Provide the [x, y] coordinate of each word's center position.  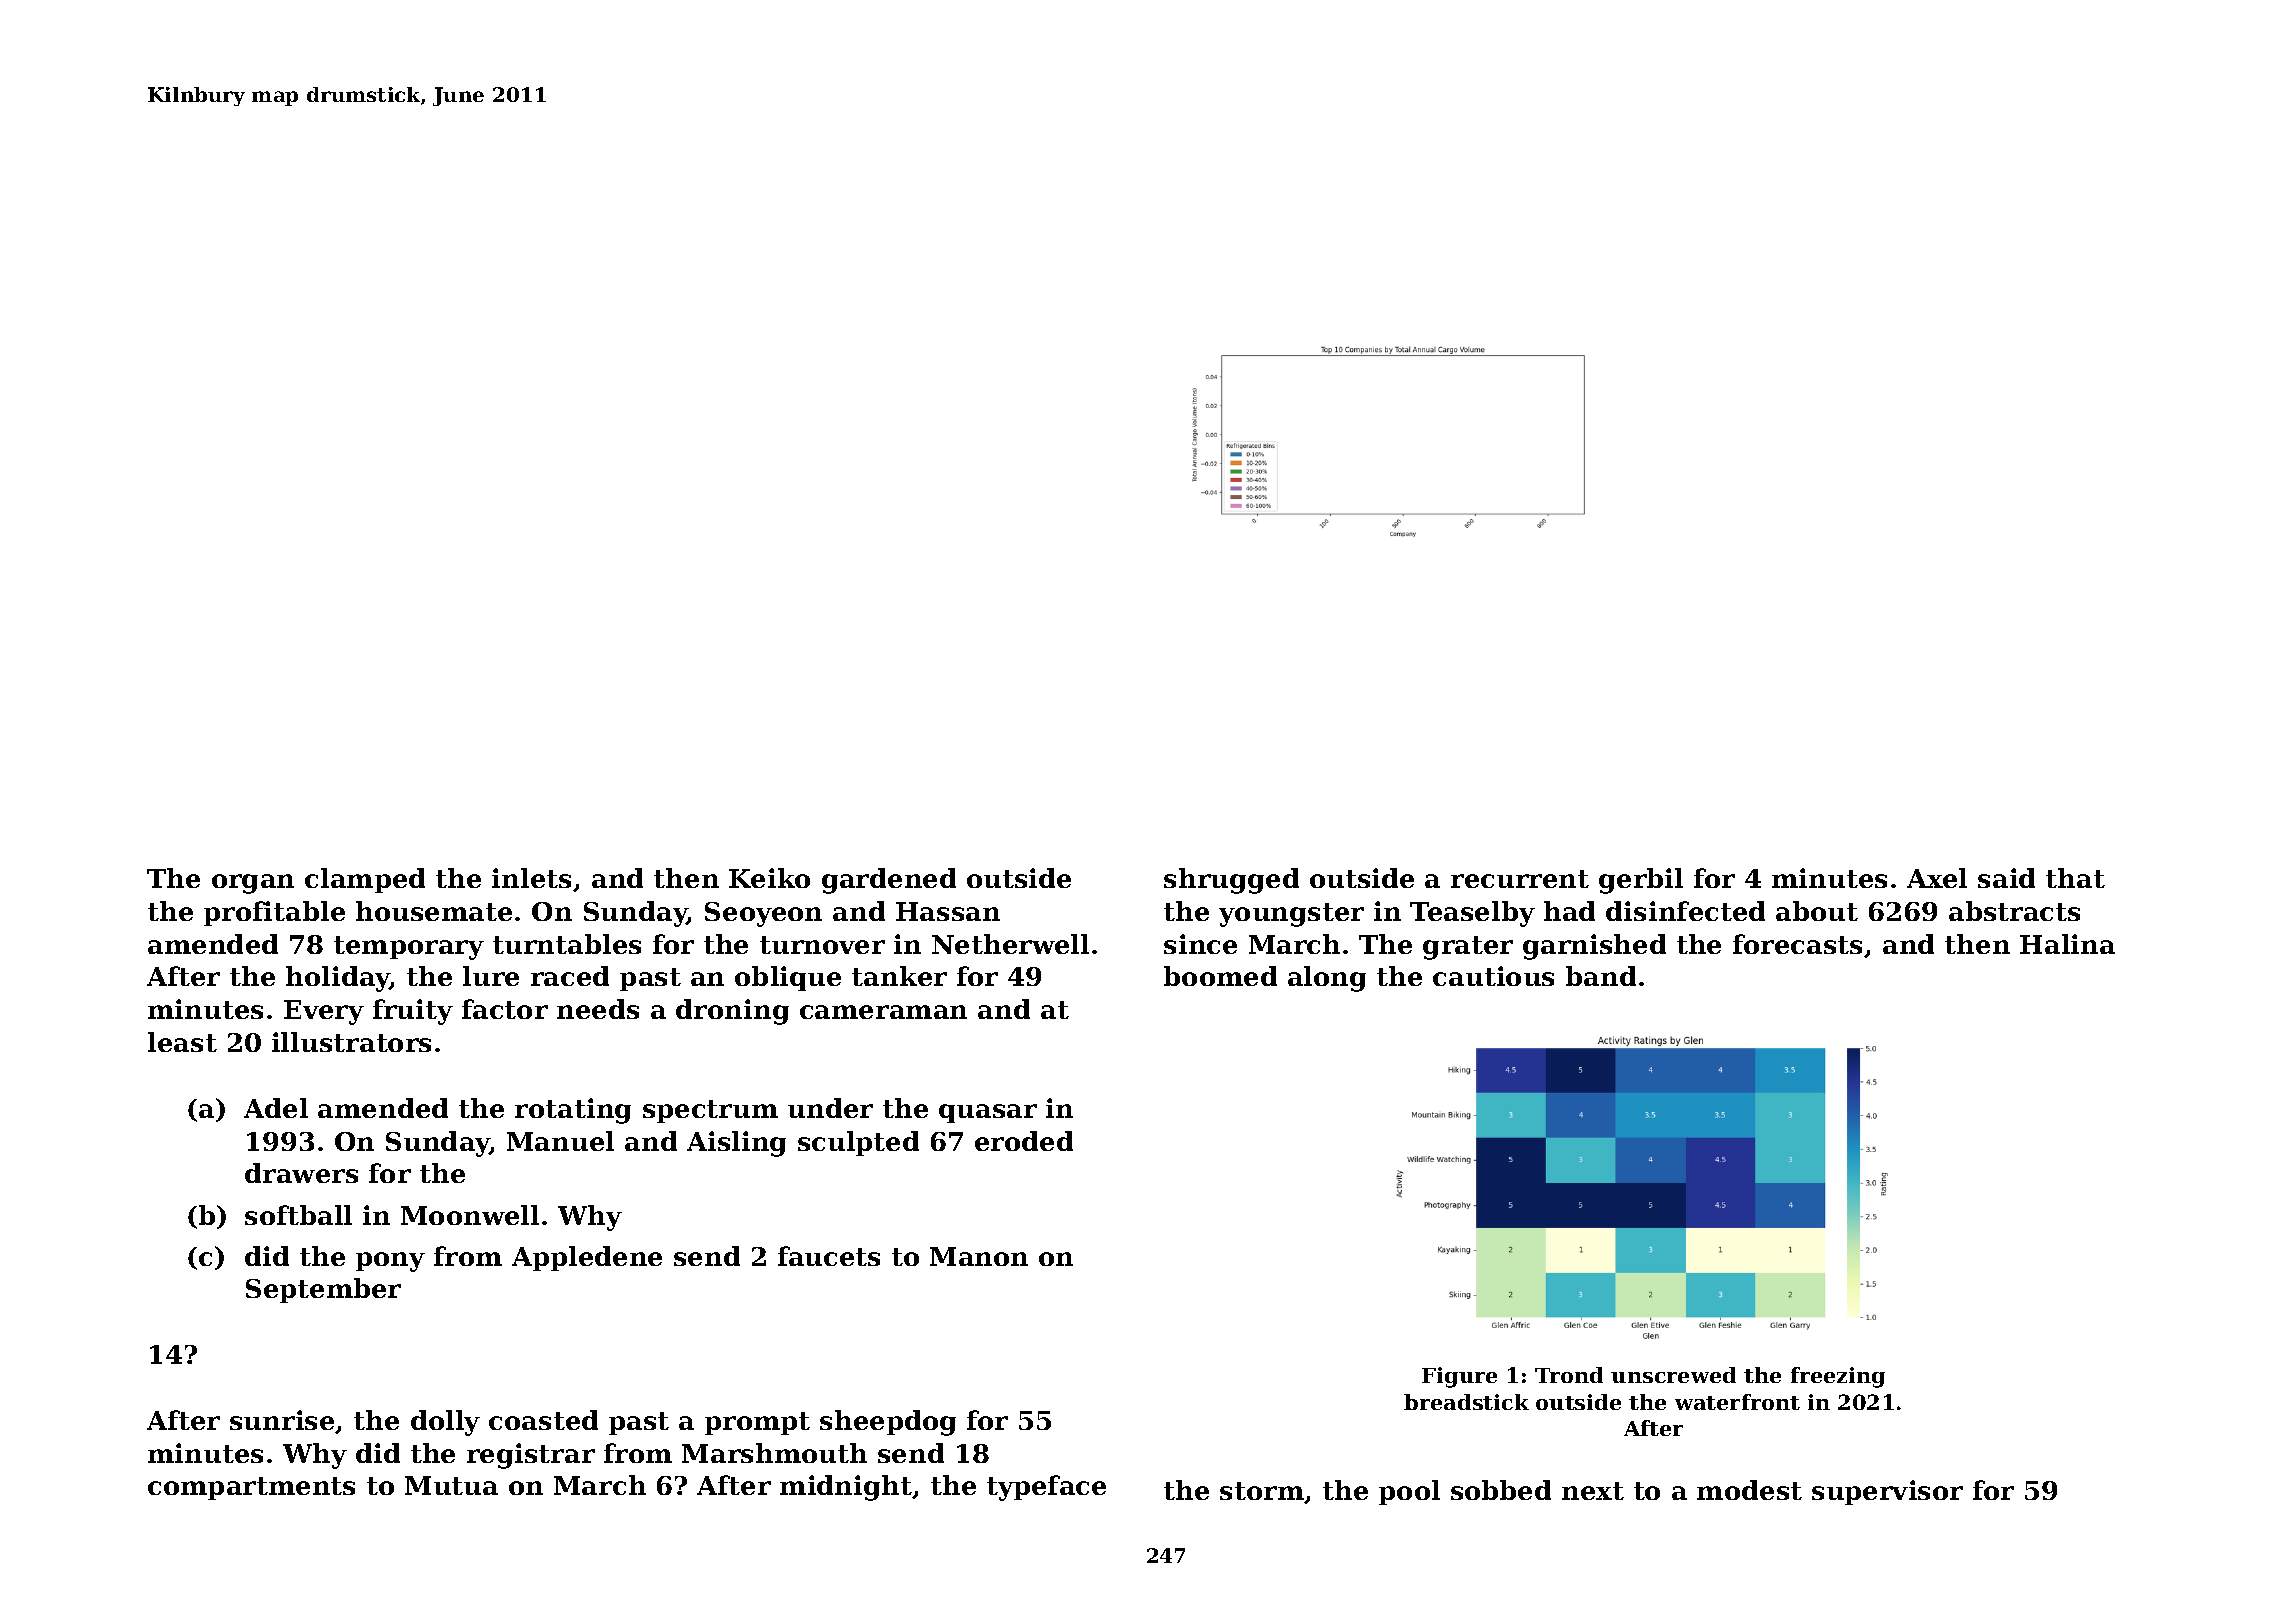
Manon [979, 1256]
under [830, 1108]
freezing [1838, 1377]
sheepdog [888, 1423]
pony [390, 1262]
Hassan [948, 911]
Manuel [560, 1141]
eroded [1024, 1141]
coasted [543, 1420]
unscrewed [1673, 1375]
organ [253, 884]
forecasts [1797, 944]
